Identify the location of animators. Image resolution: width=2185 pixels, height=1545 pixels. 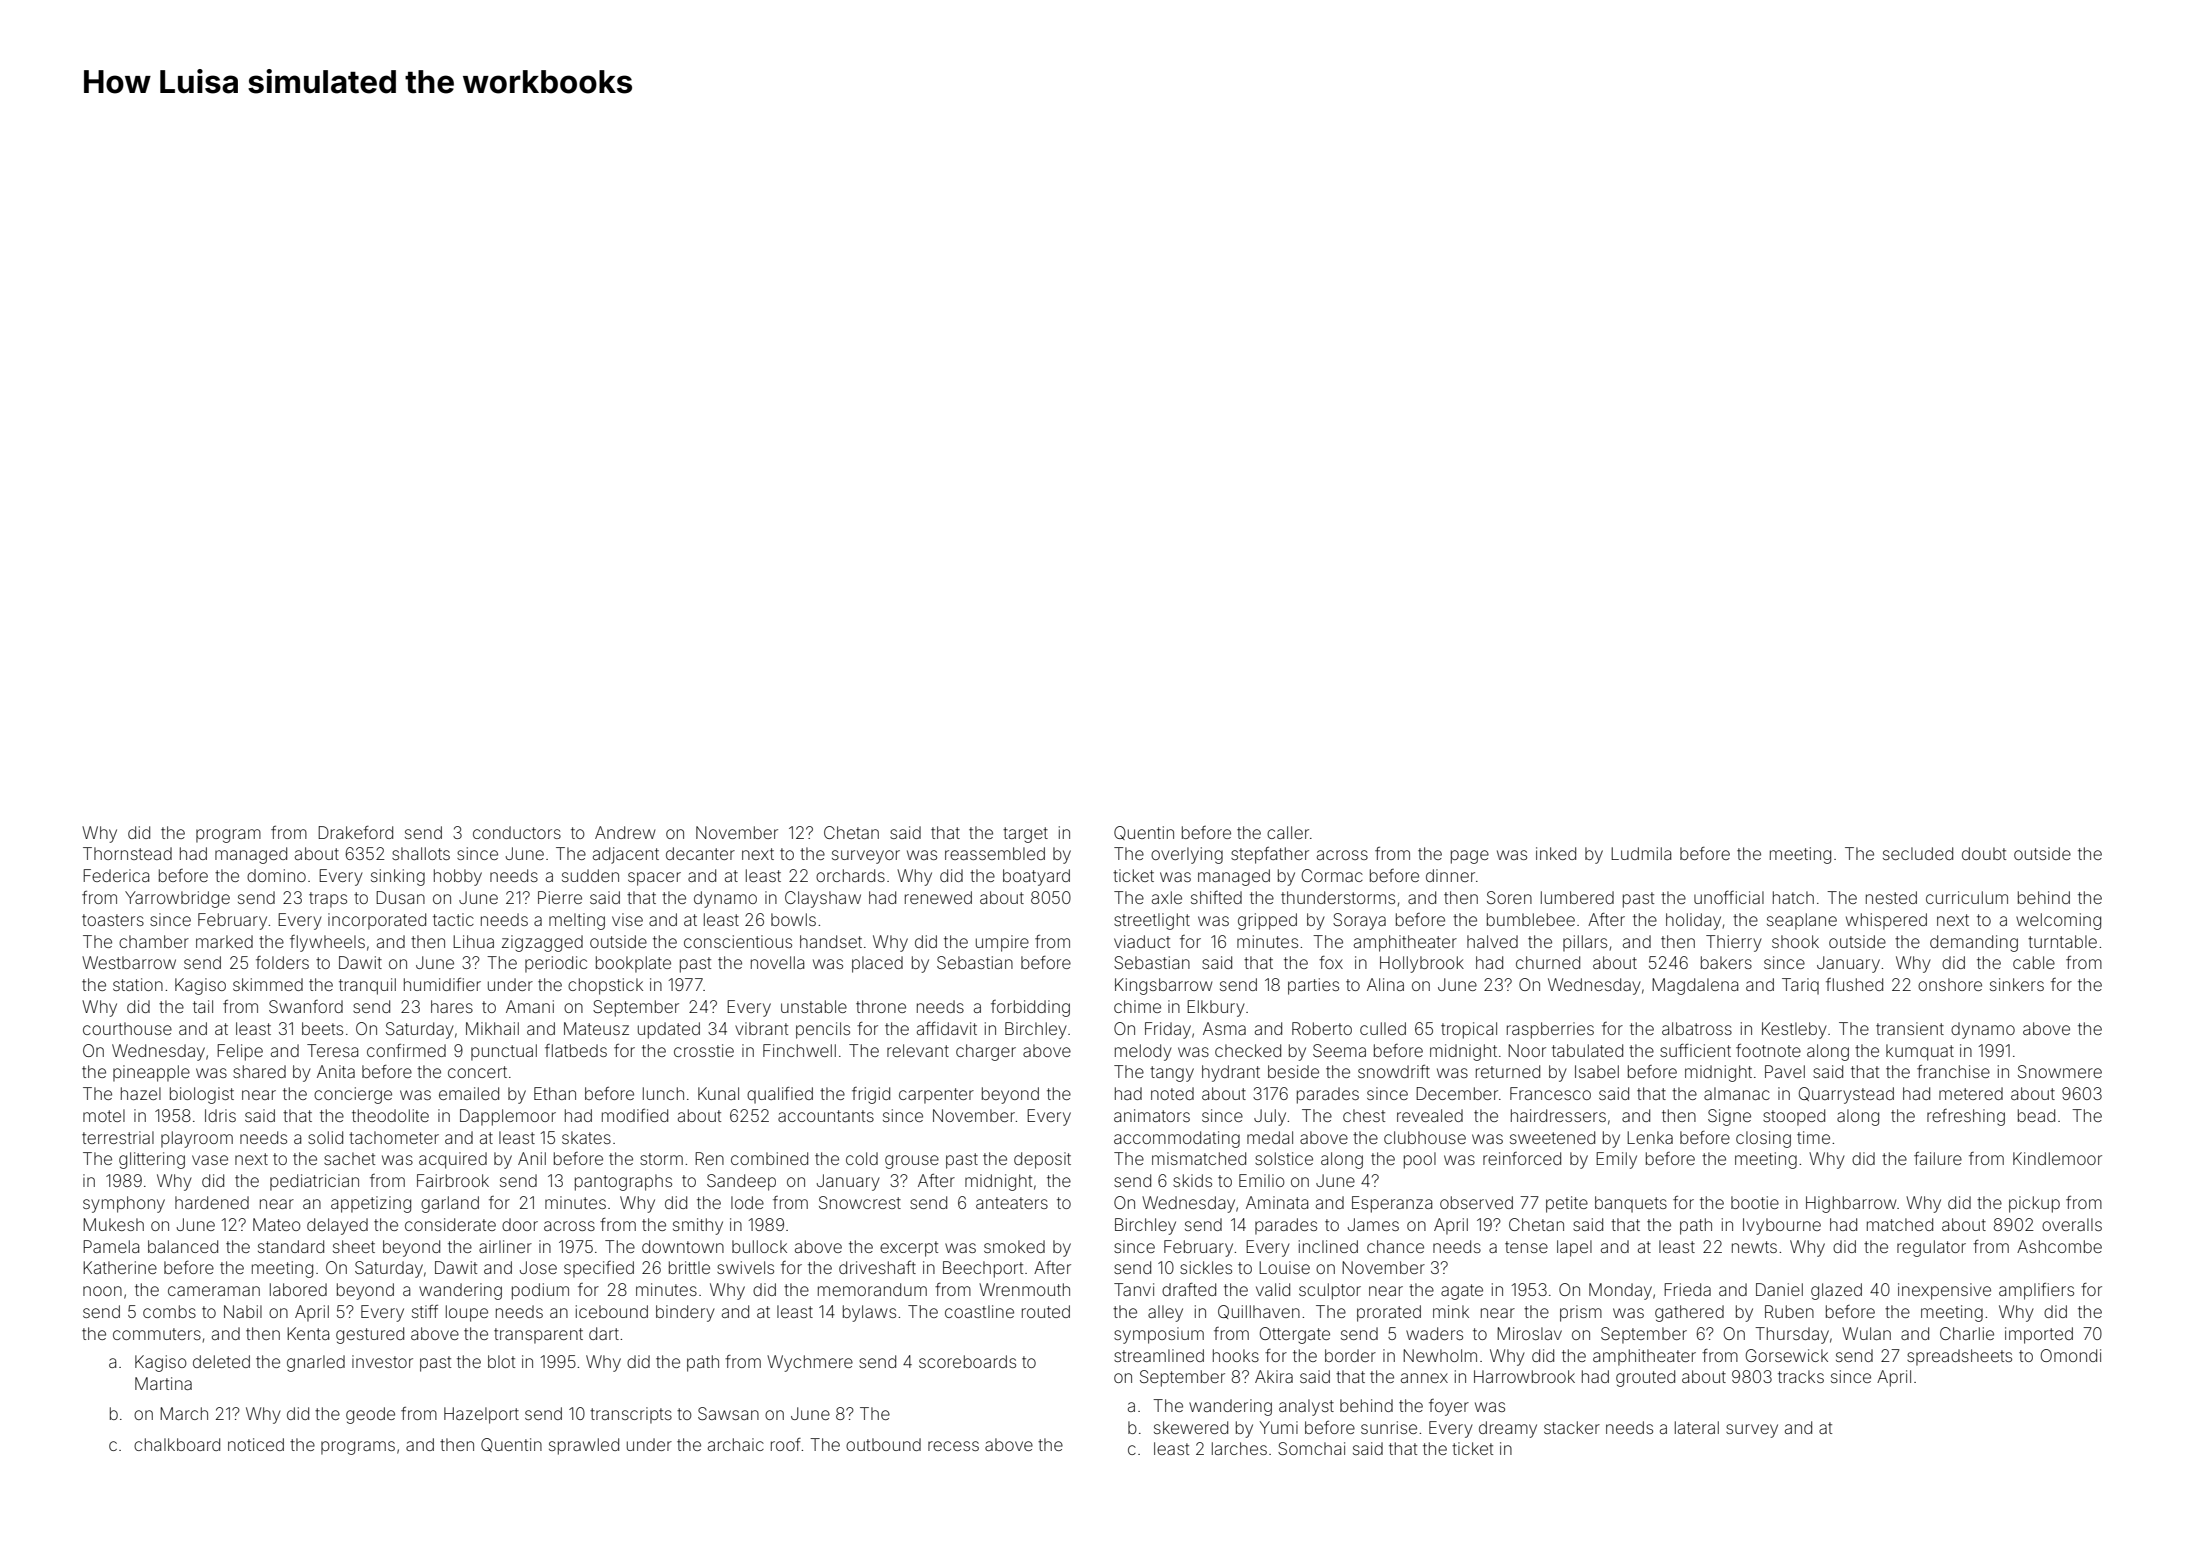
(1152, 1115).
